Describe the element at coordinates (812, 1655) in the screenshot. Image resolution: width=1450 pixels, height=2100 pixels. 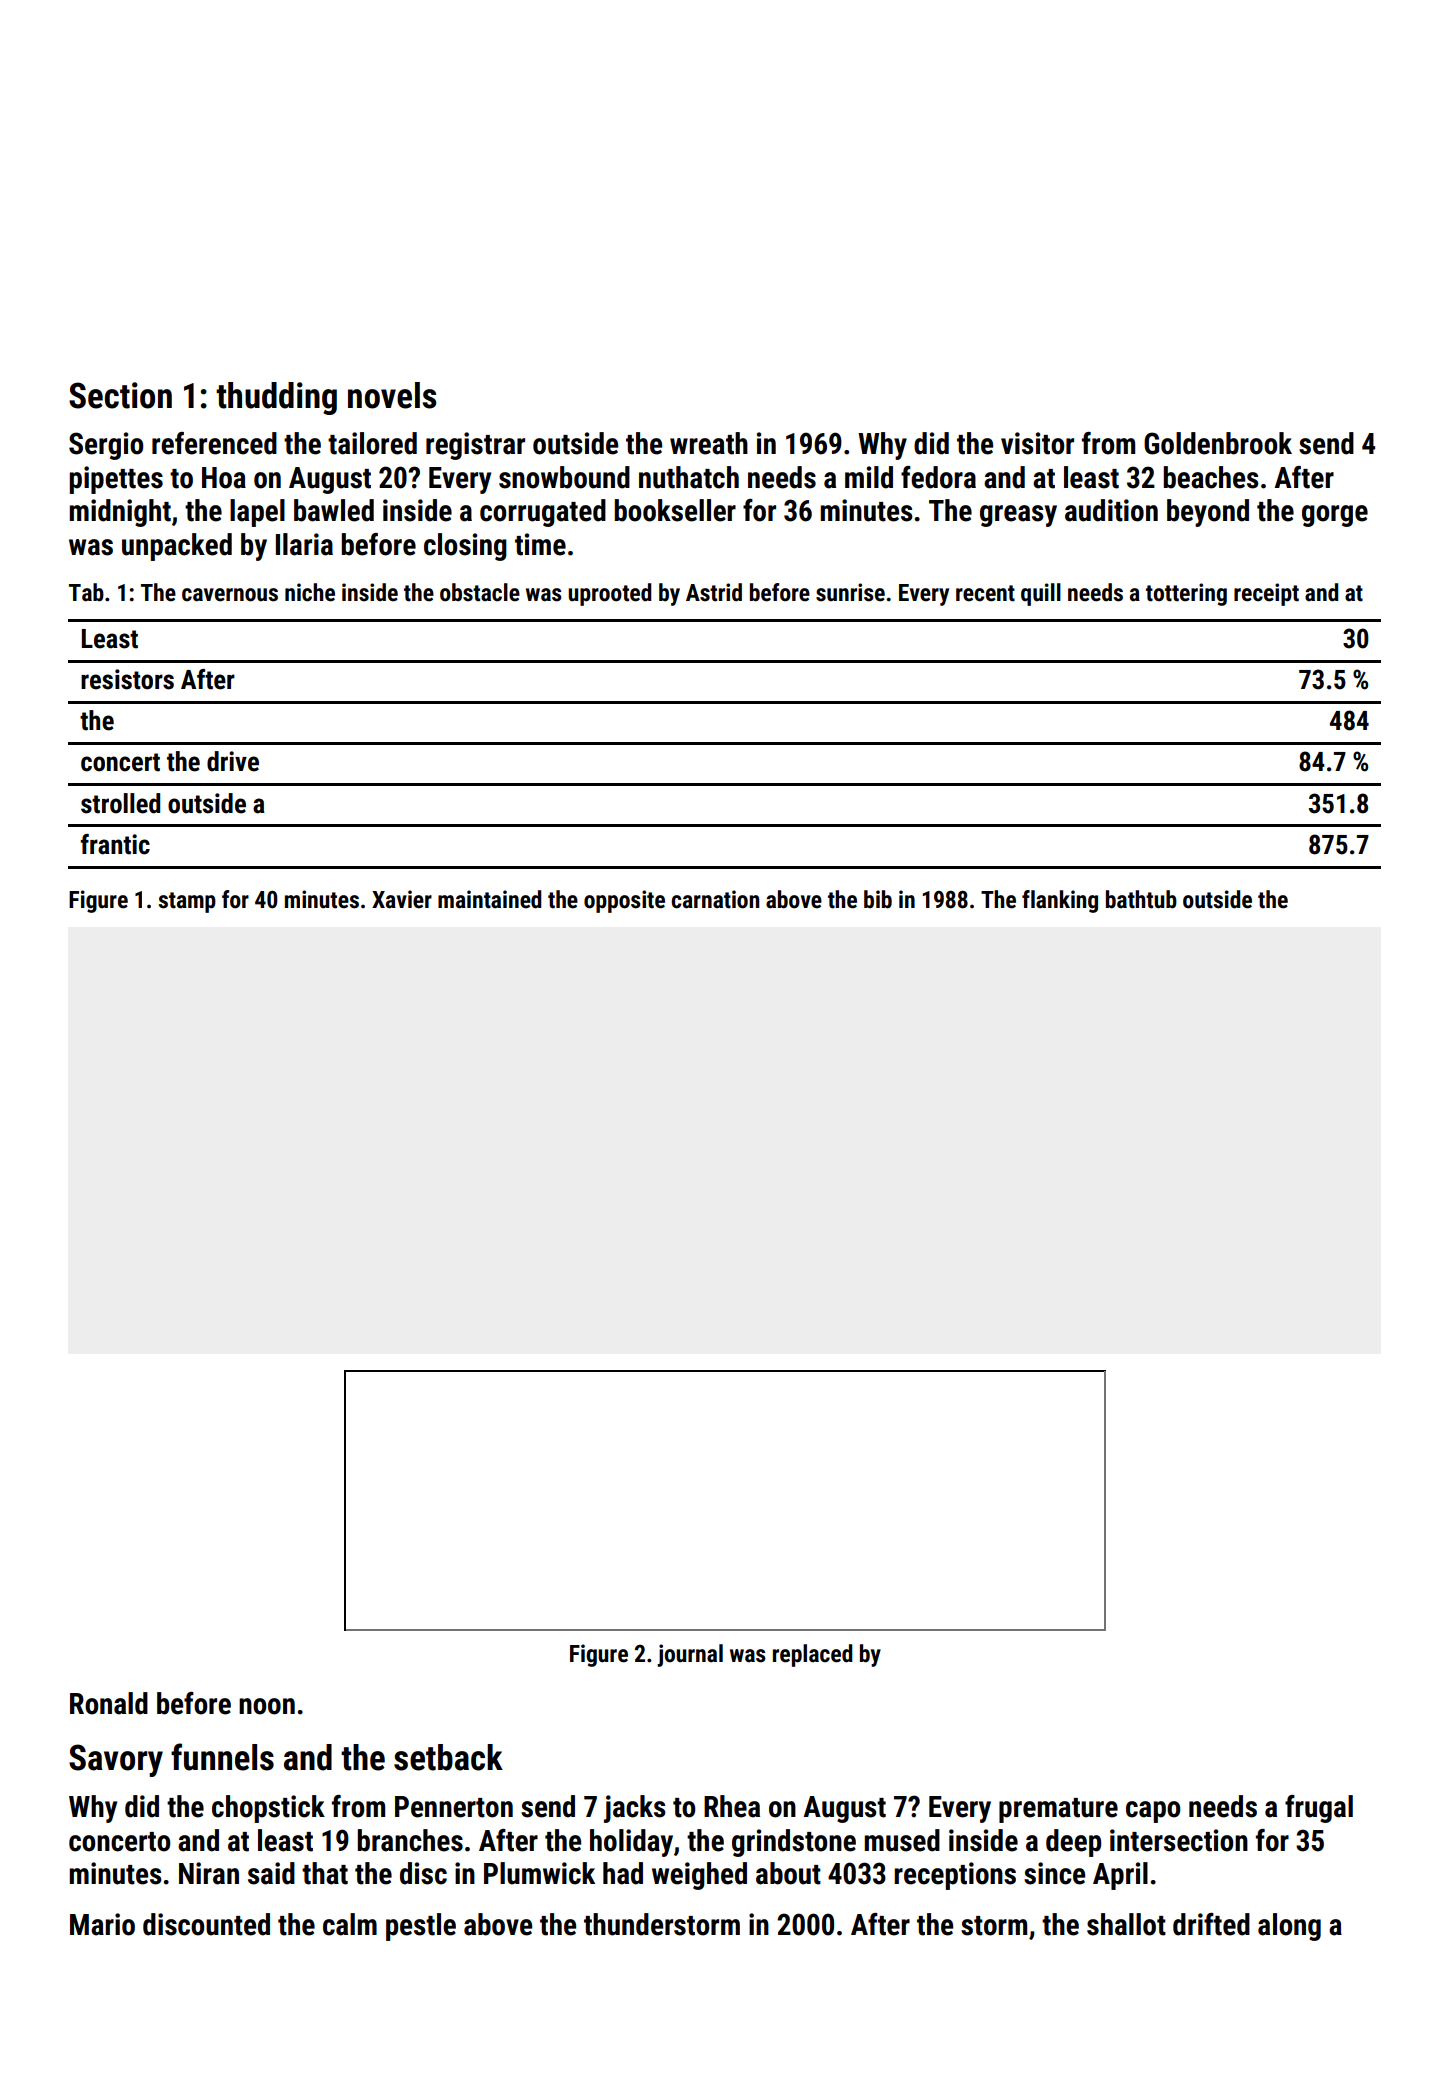
I see `replaced` at that location.
